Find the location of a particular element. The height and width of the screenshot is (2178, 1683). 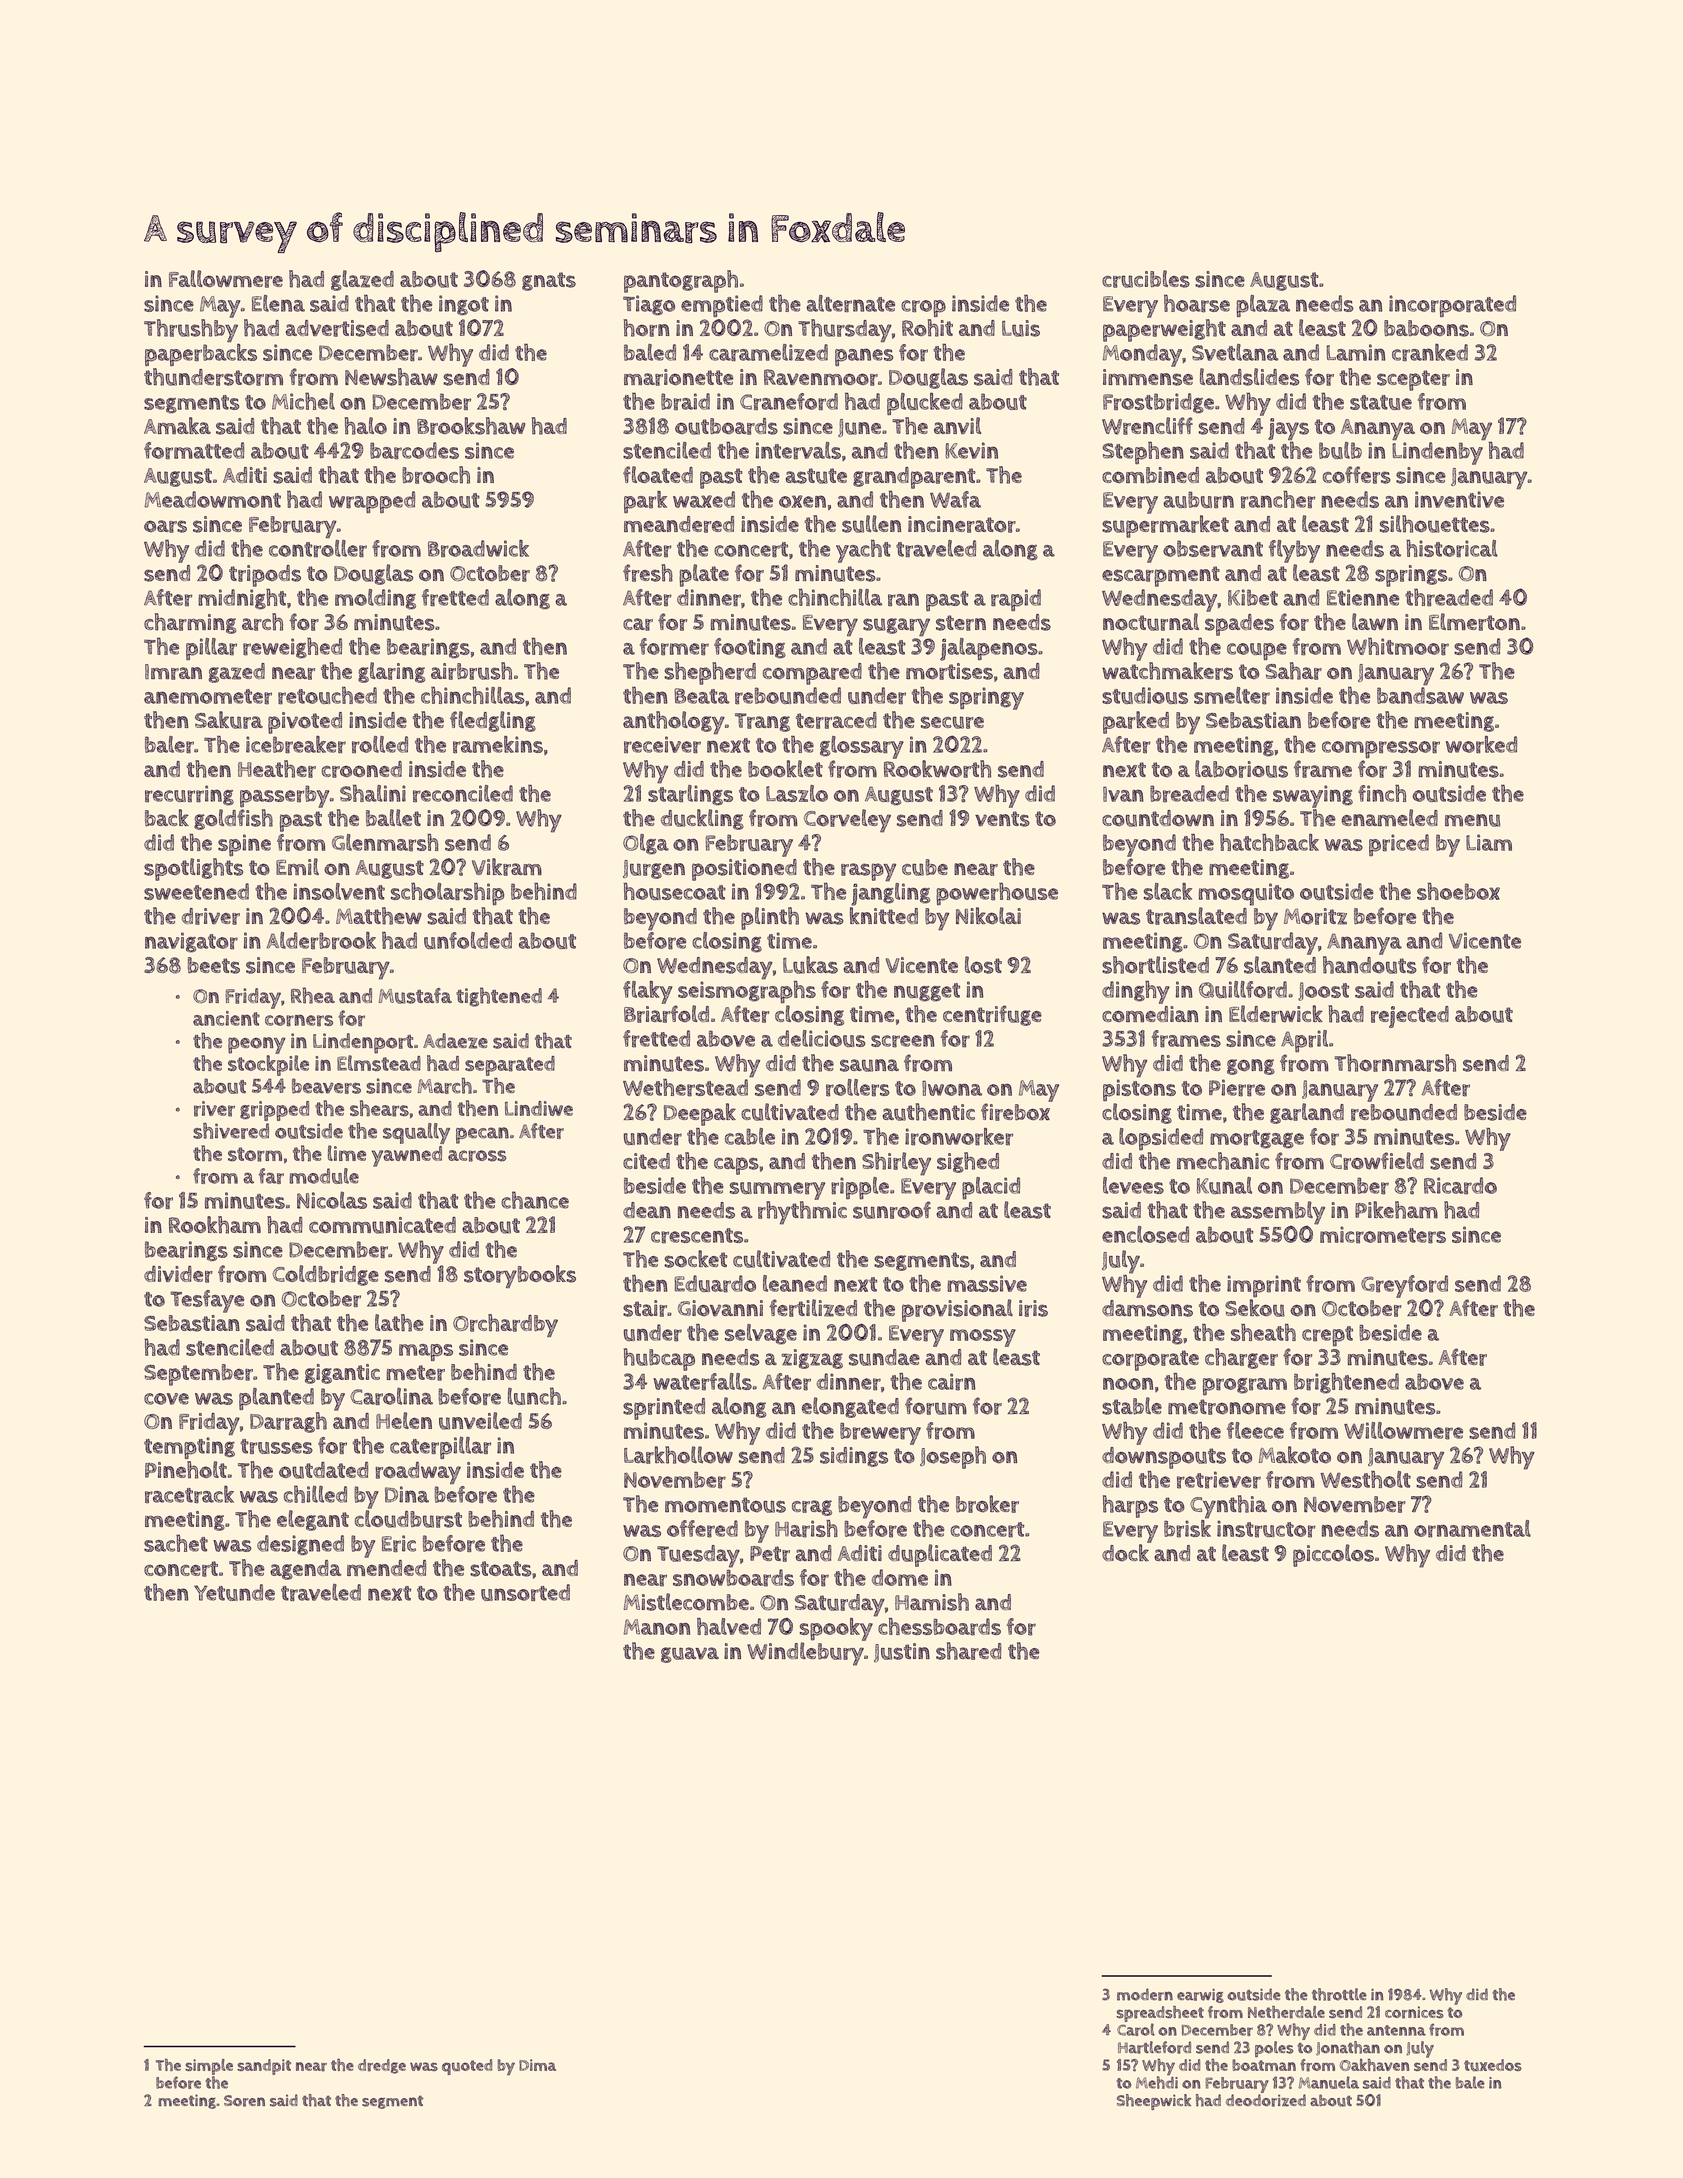

inventive is located at coordinates (1459, 499).
